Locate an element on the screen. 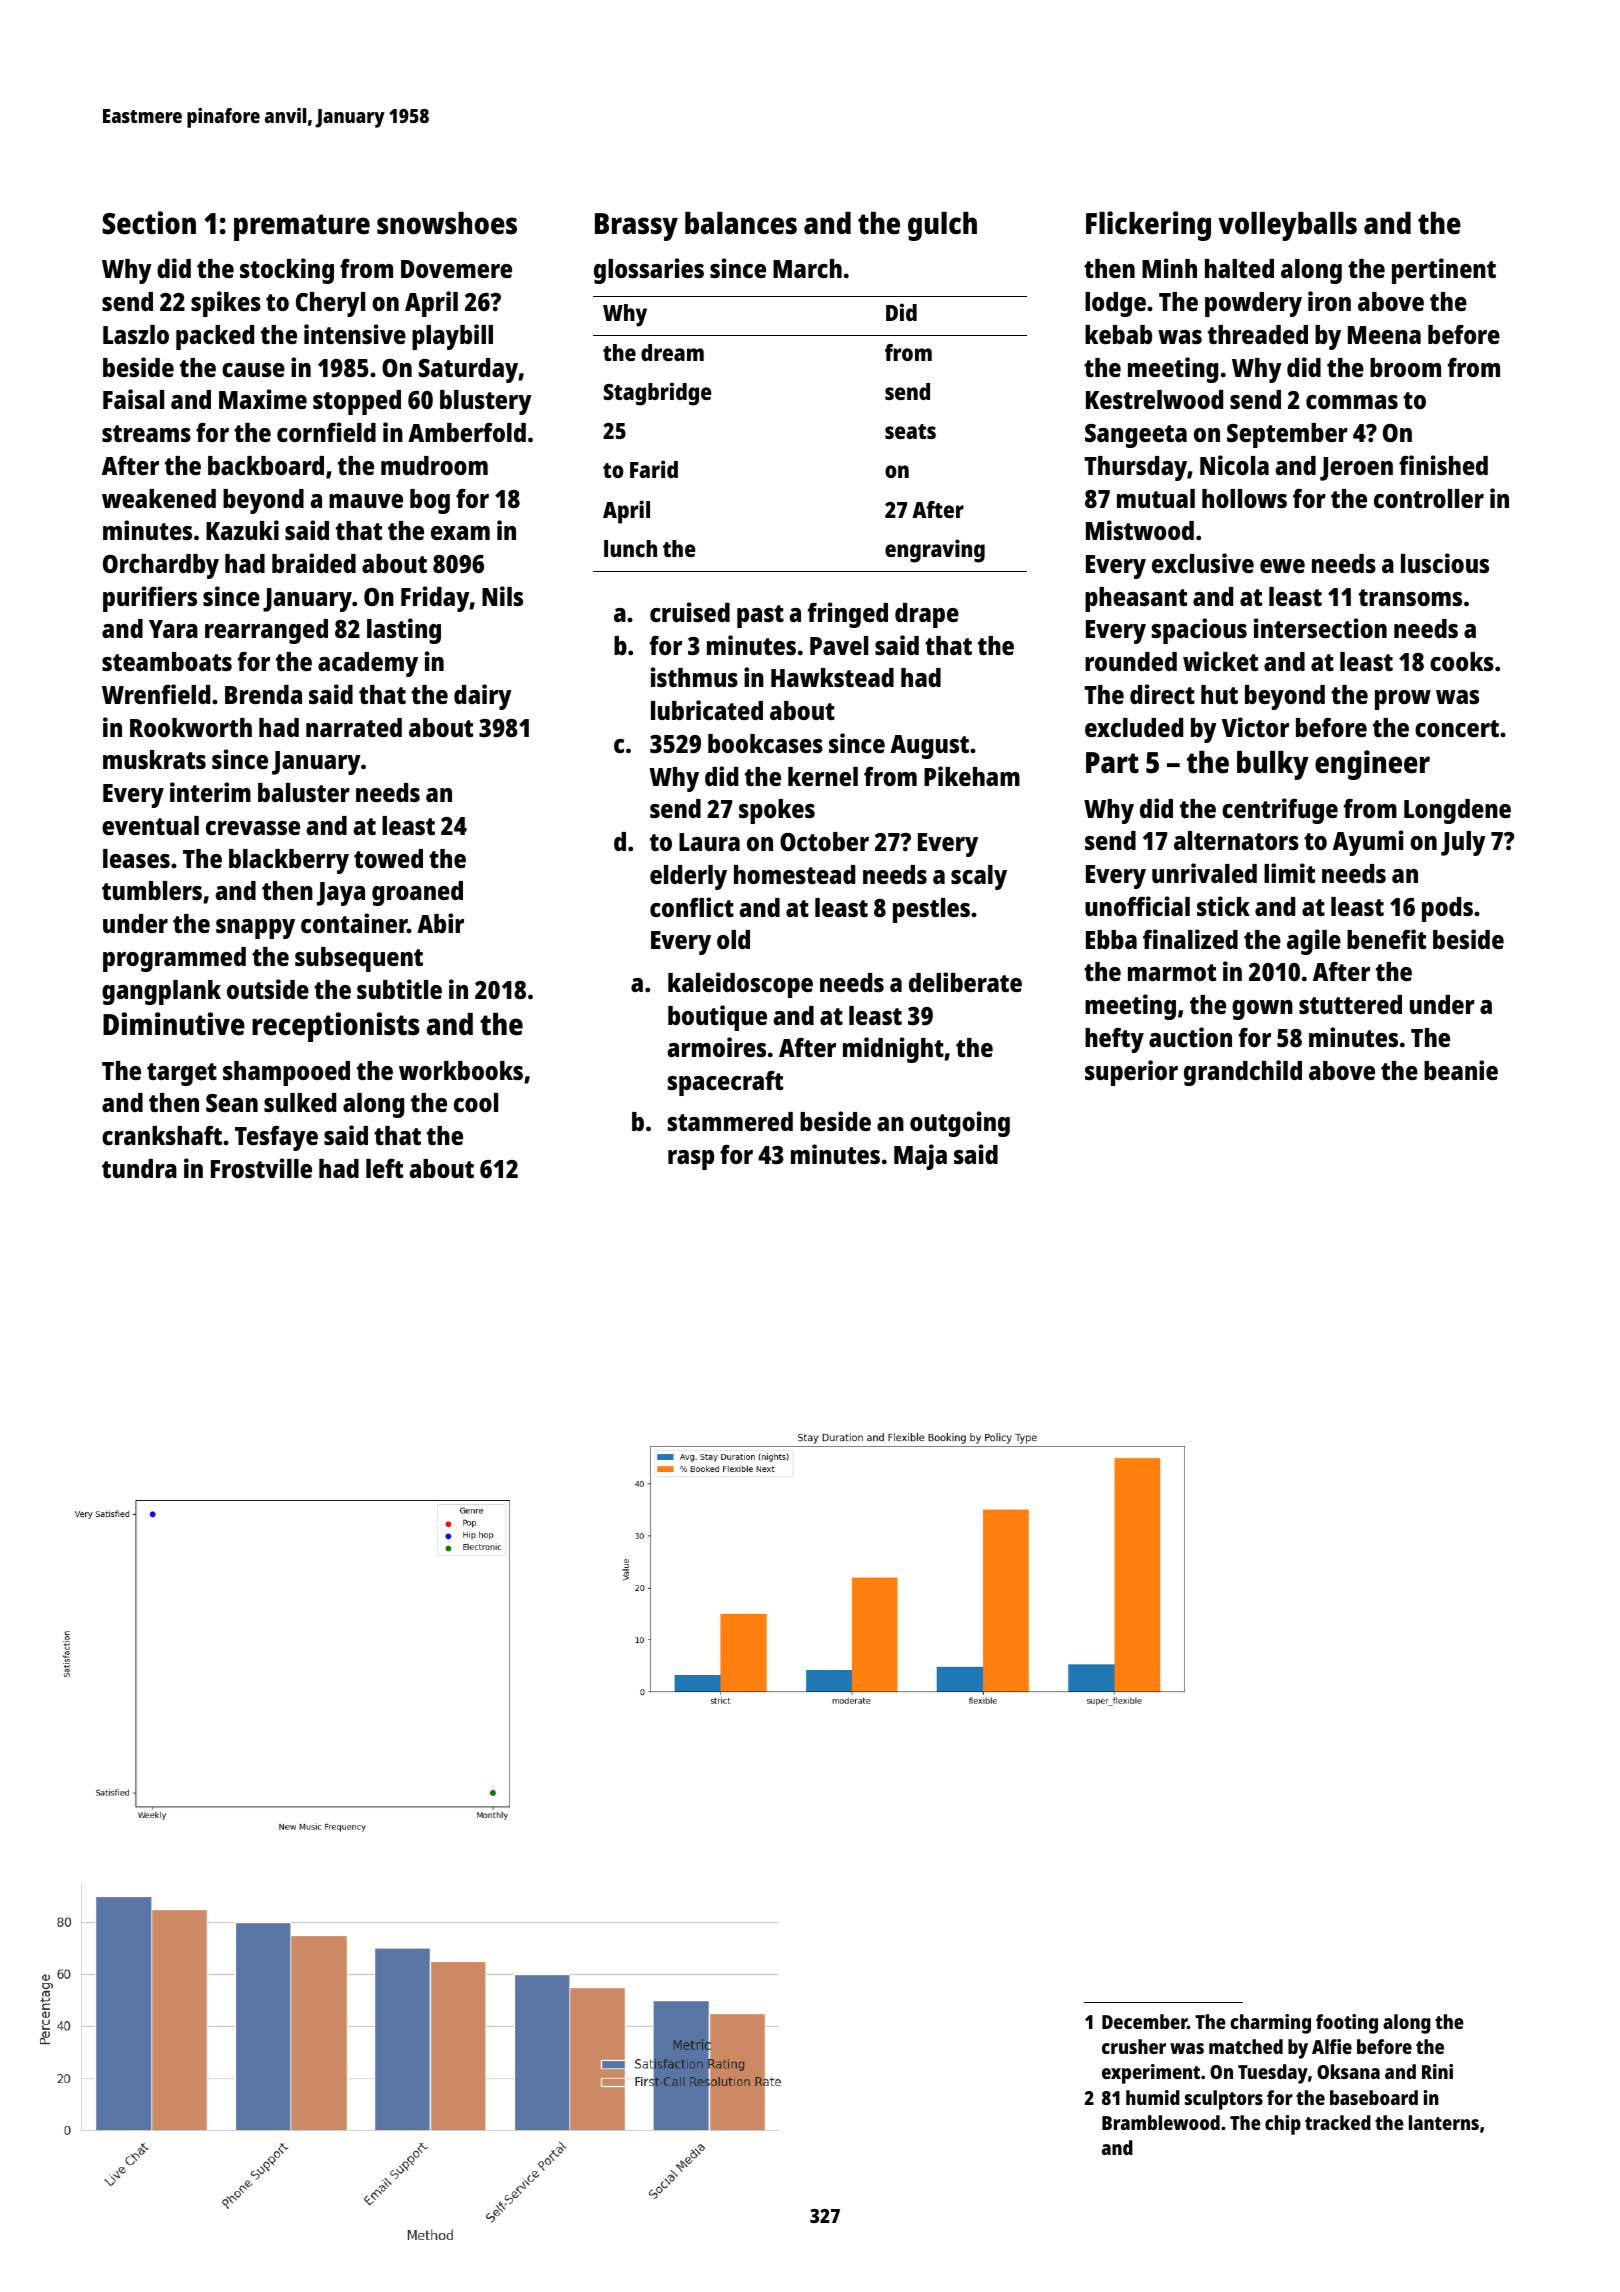 This screenshot has height=2292, width=1620. crusher is located at coordinates (1134, 2046).
